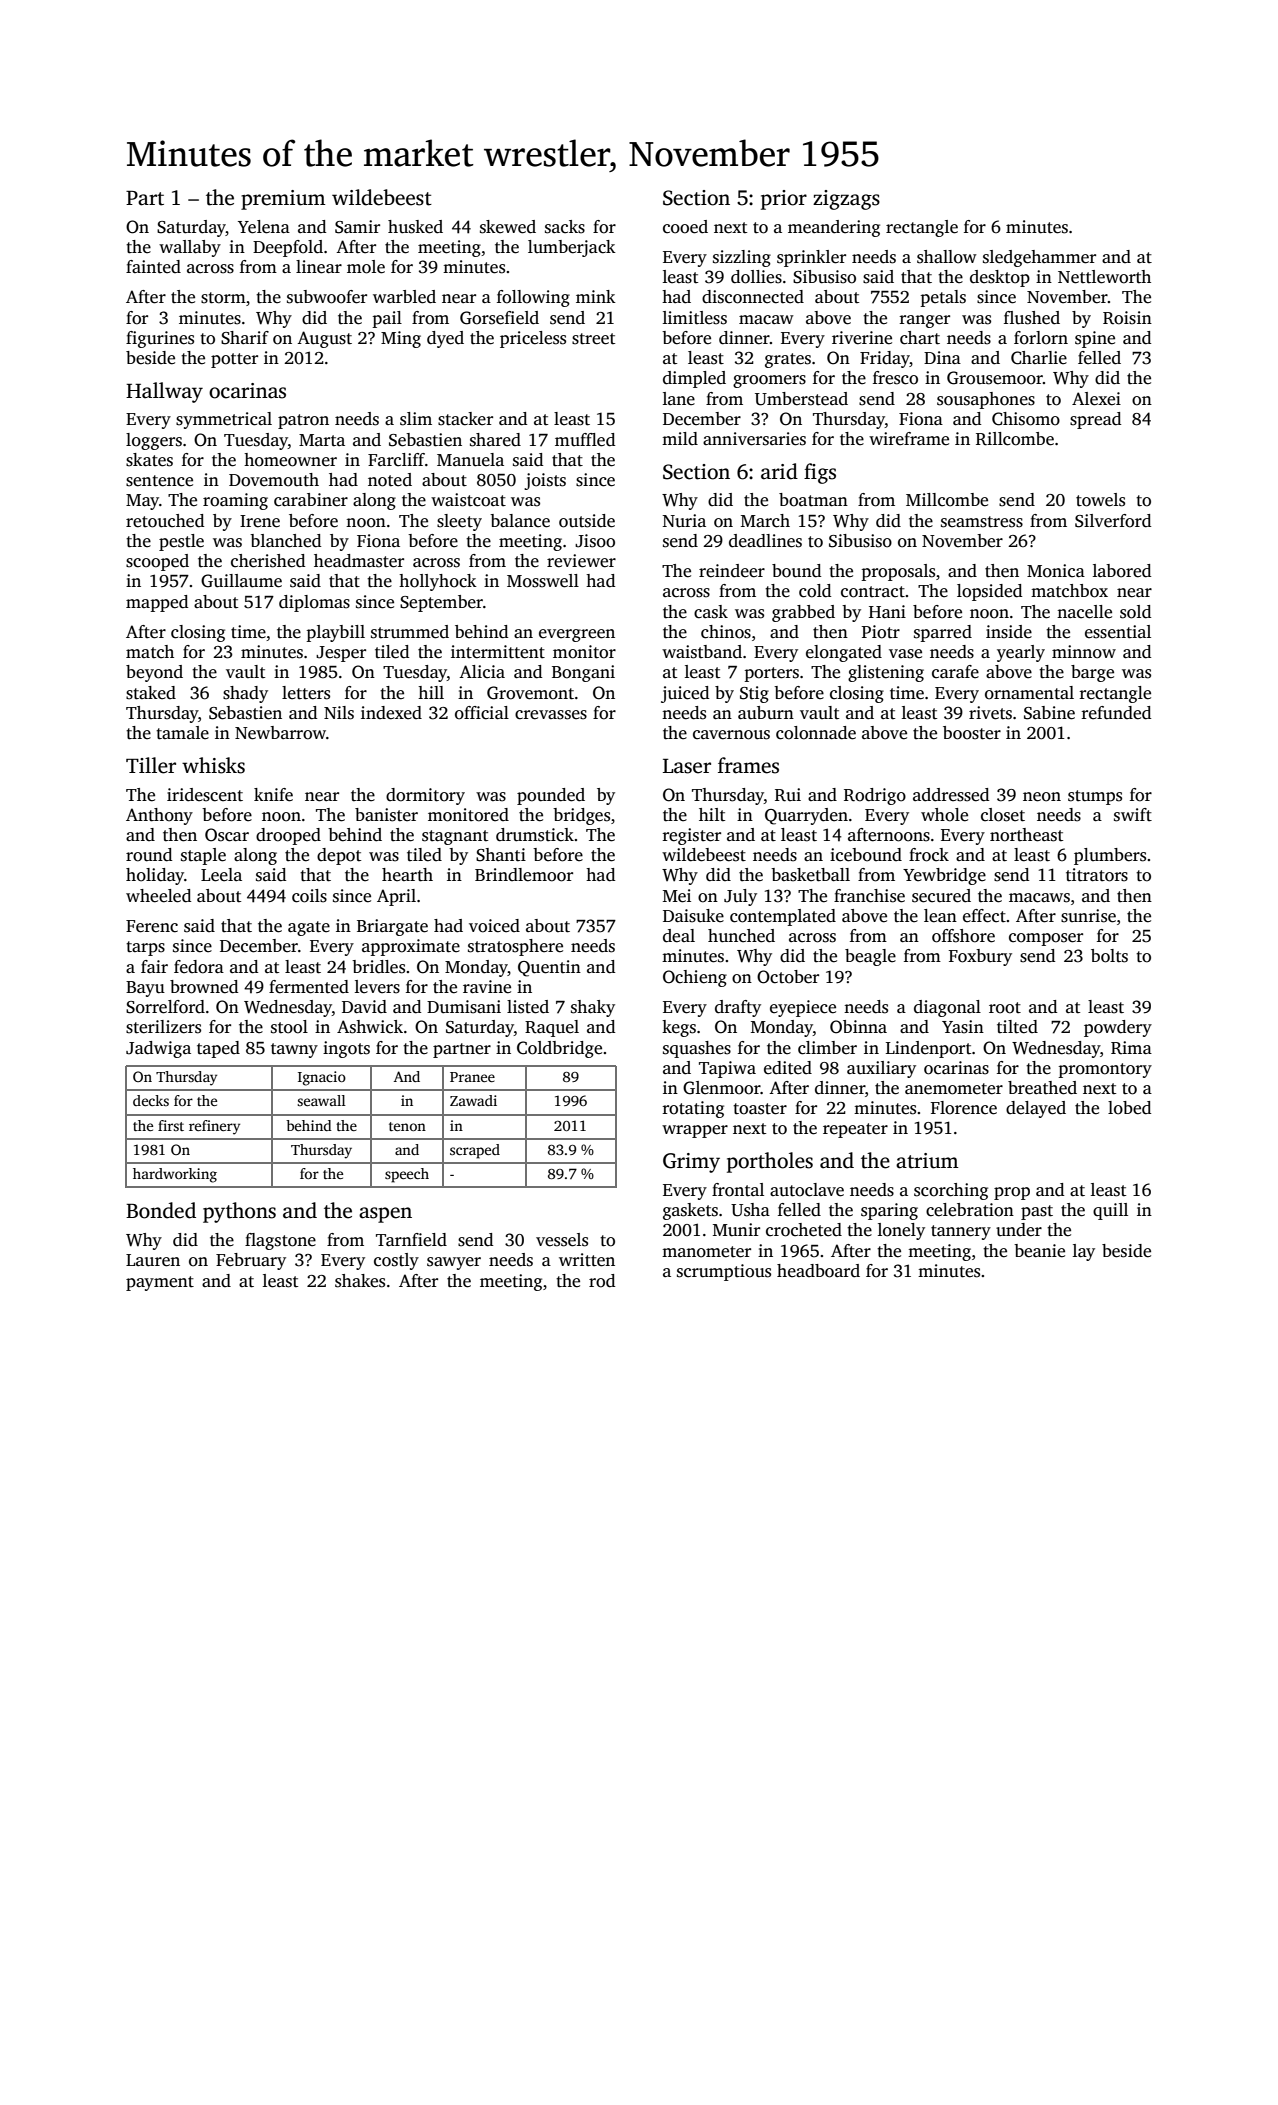 Image resolution: width=1278 pixels, height=2105 pixels. I want to click on reviewer, so click(581, 561).
